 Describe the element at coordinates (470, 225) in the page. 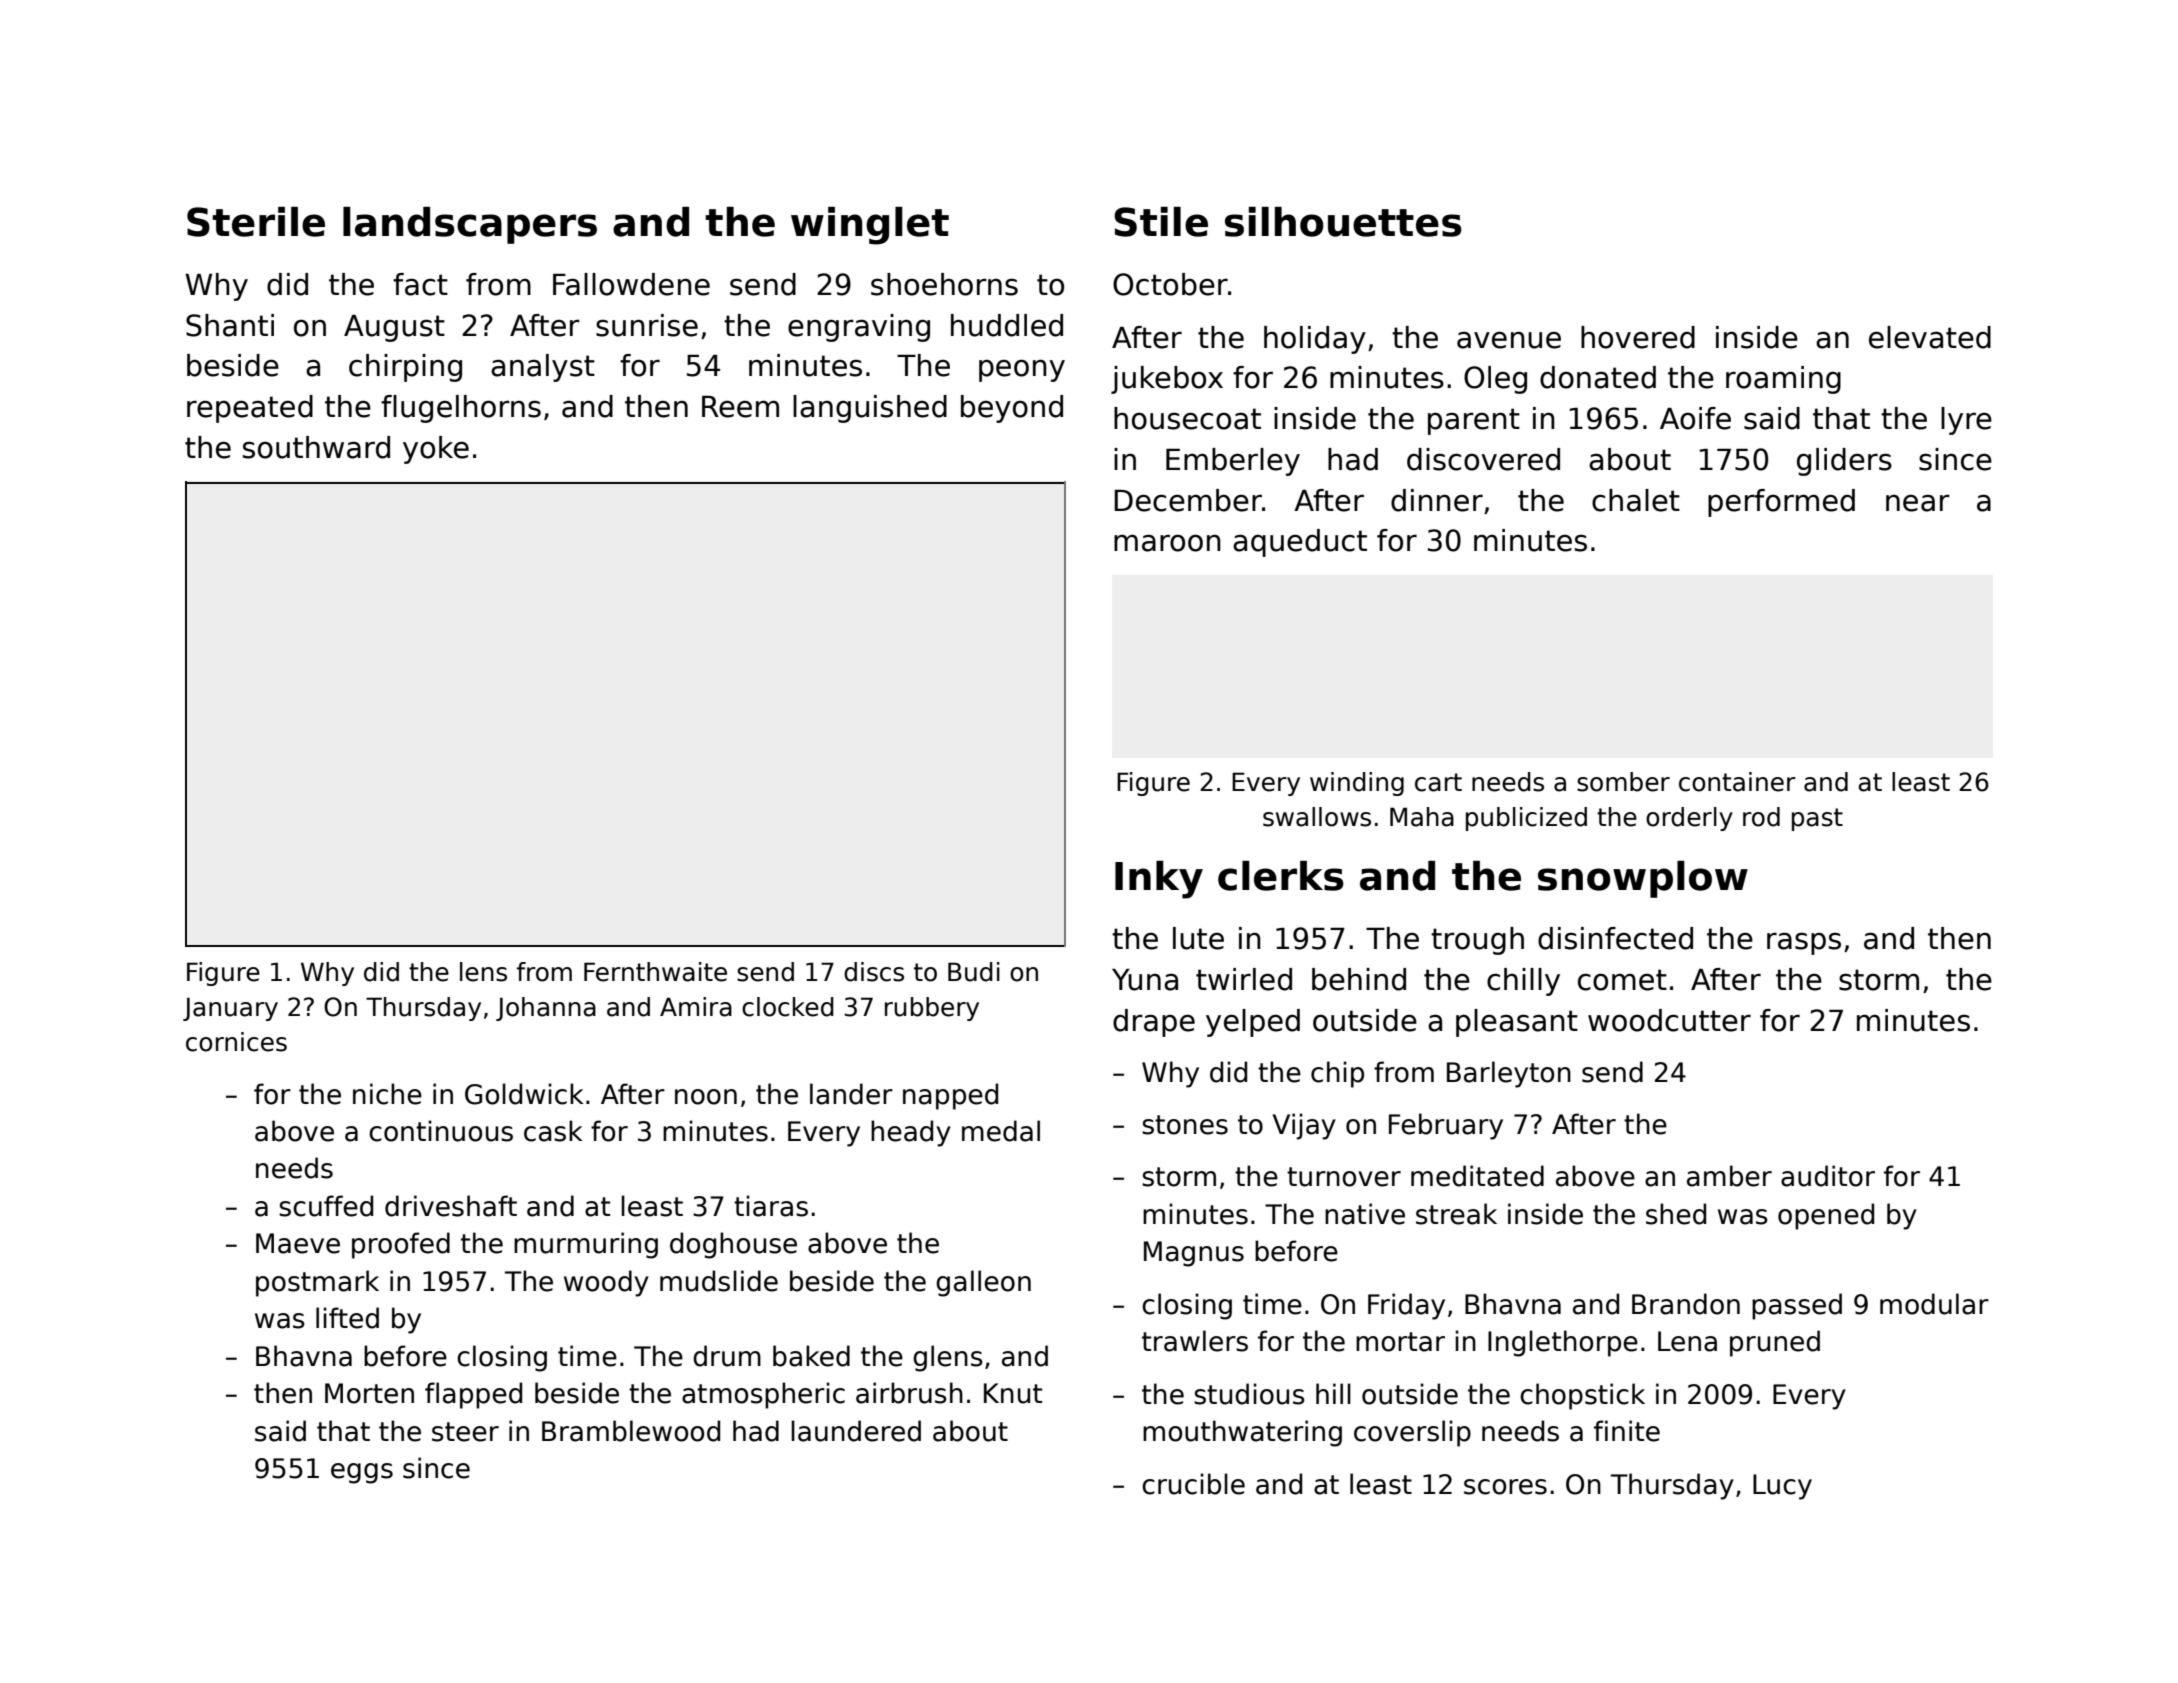

I see `landscapers` at that location.
